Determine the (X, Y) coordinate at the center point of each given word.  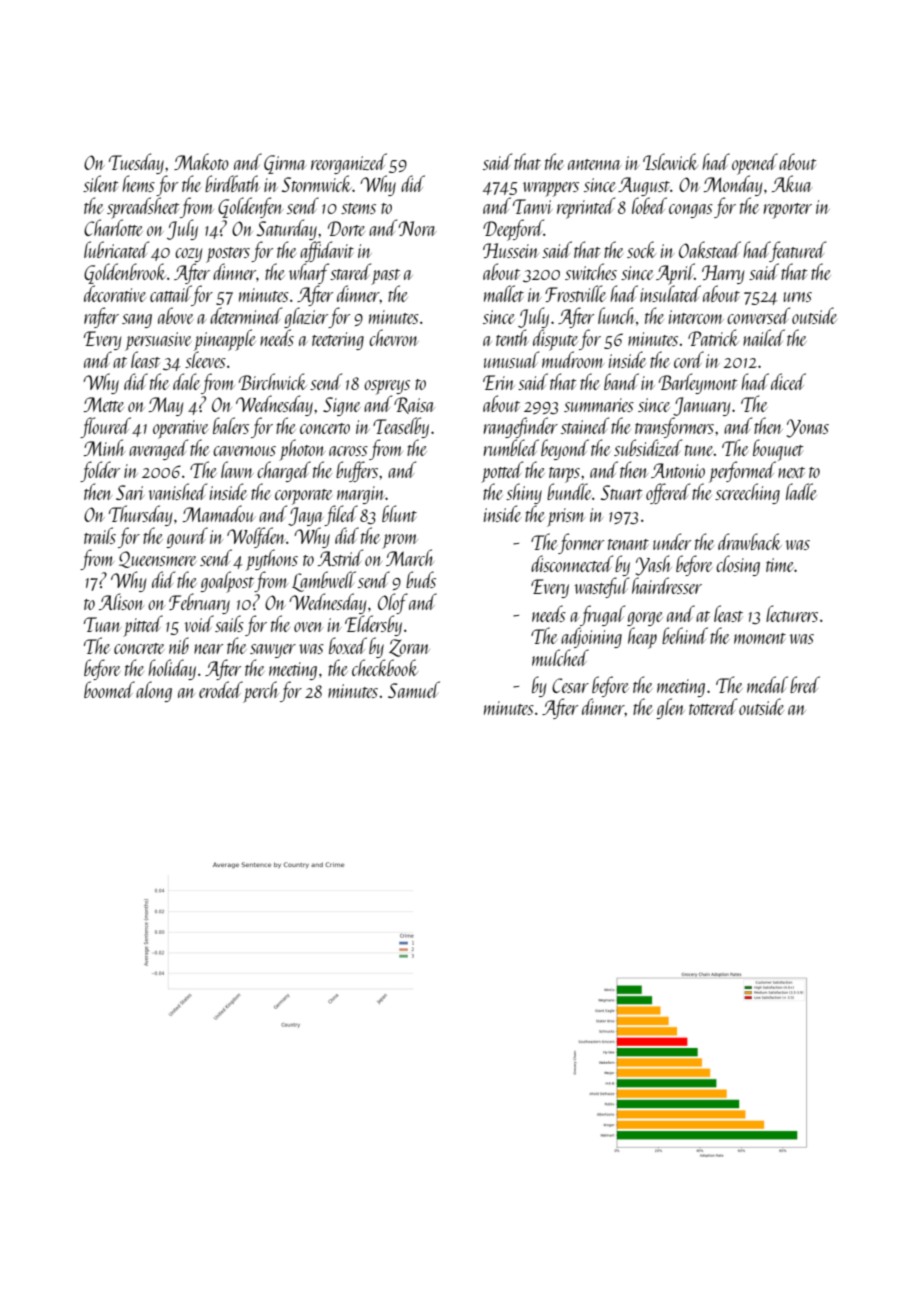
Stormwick (317, 183)
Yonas (808, 428)
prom (399, 541)
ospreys (387, 387)
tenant (628, 544)
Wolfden (256, 537)
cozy (188, 255)
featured (798, 251)
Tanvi (533, 206)
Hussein (511, 250)
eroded (221, 689)
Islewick (670, 161)
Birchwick (273, 381)
